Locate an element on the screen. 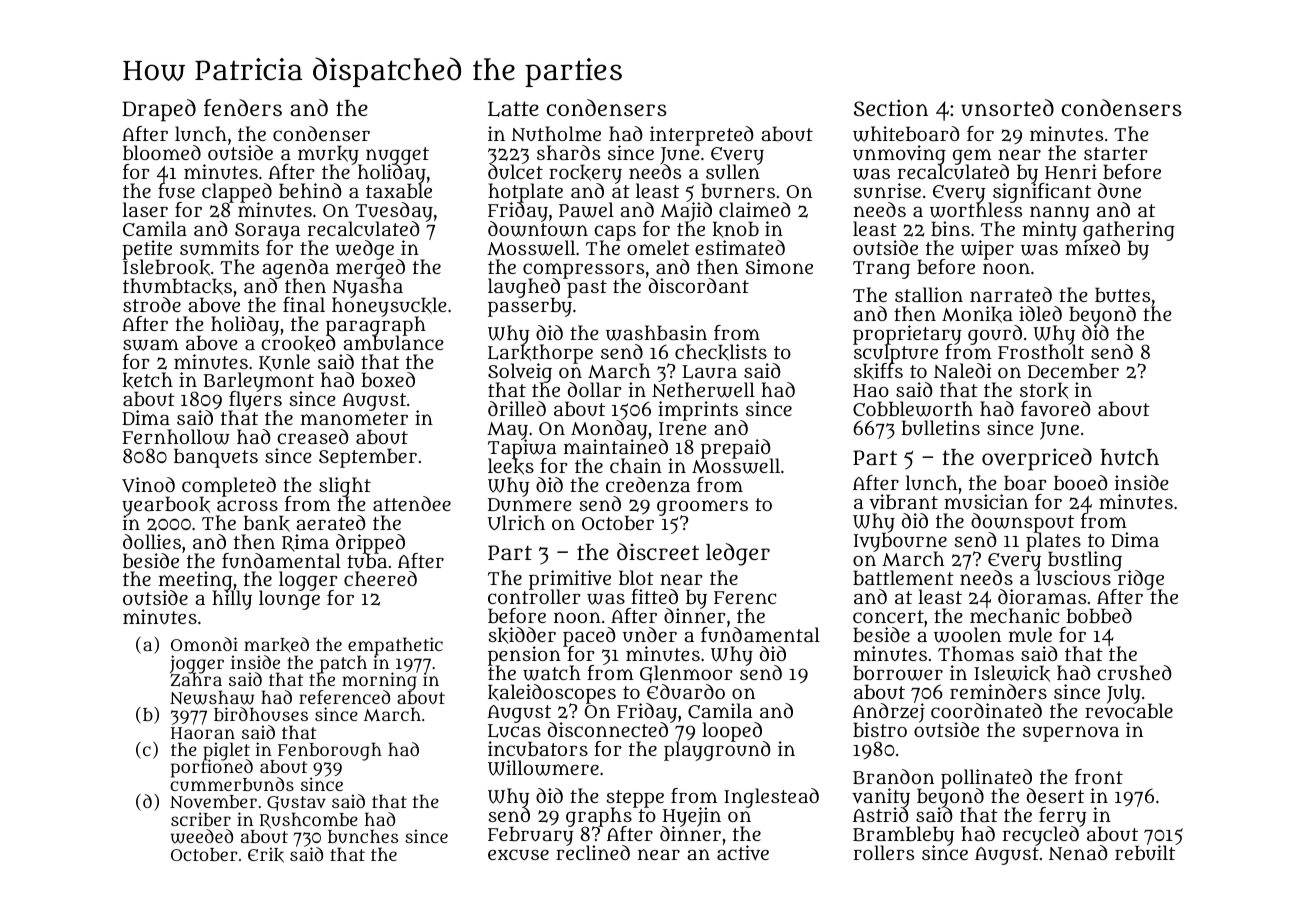 The image size is (1308, 924). Larkthorpe is located at coordinates (540, 354).
